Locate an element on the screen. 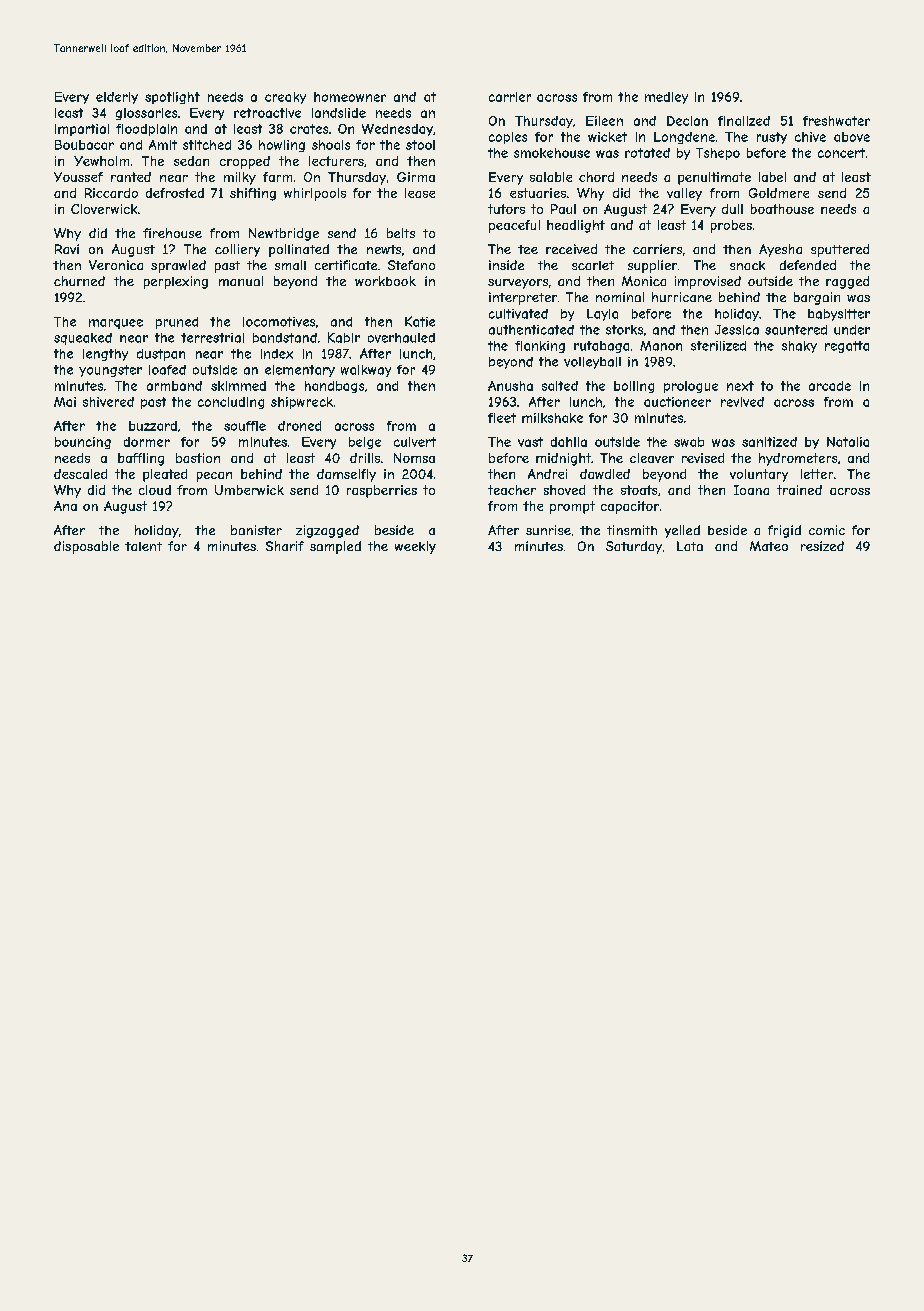 This screenshot has height=1311, width=924. descaled is located at coordinates (80, 474).
